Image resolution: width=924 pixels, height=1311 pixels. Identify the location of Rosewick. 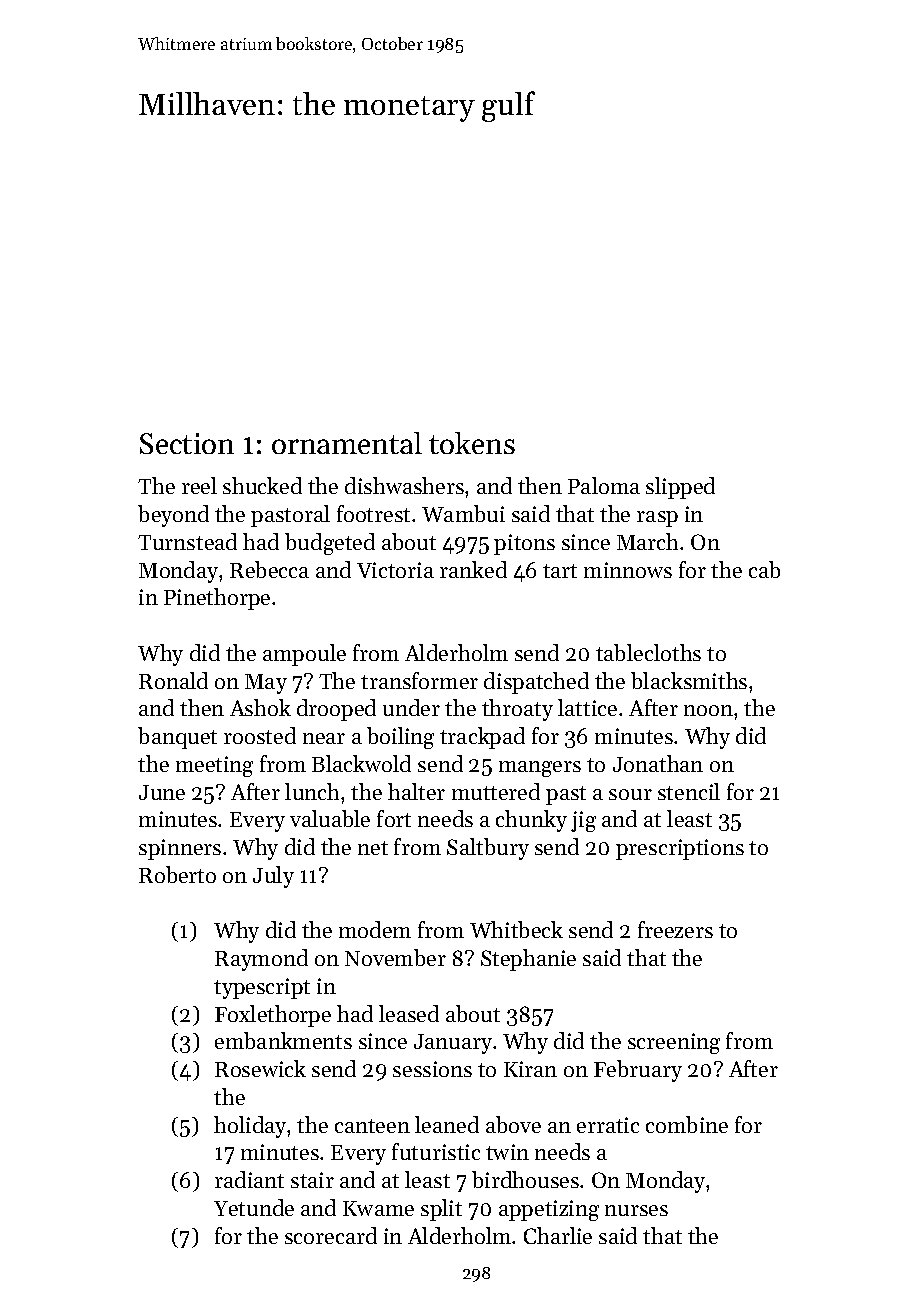
(260, 1068).
